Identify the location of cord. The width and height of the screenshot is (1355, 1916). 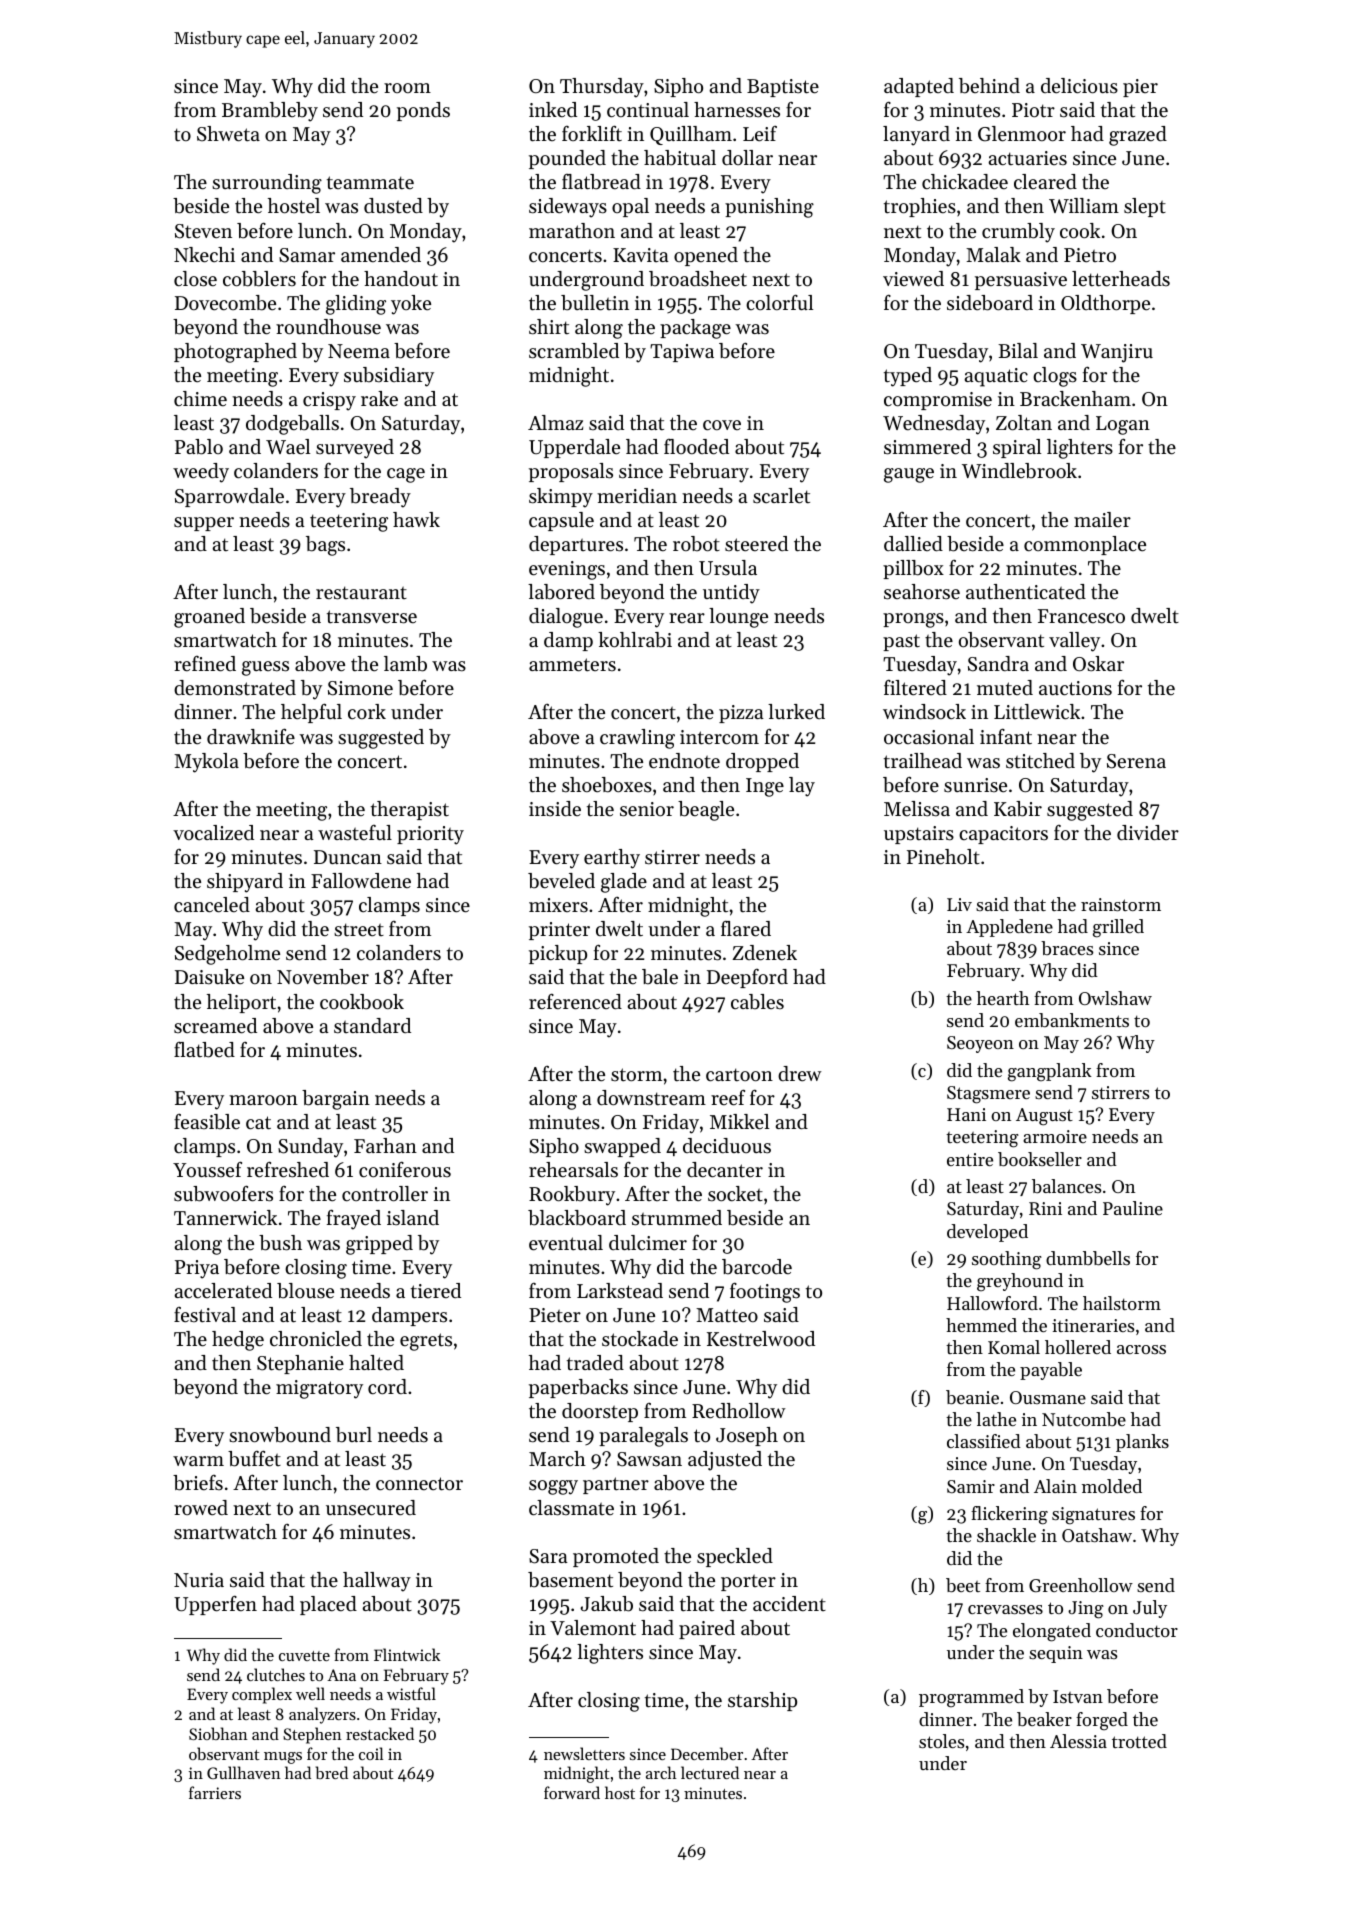
(387, 1386).
